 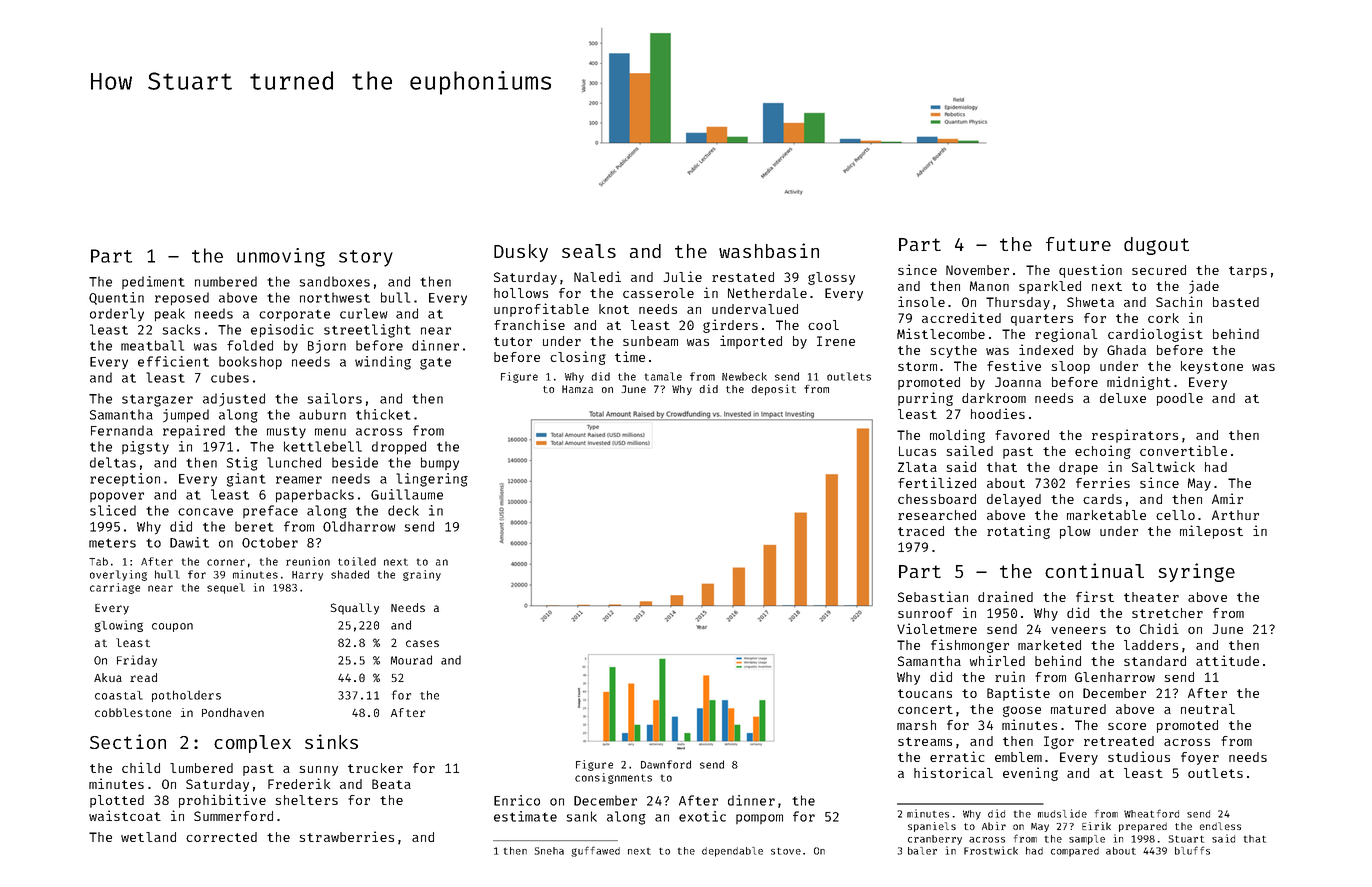 What do you see at coordinates (1167, 613) in the document?
I see `stretcher` at bounding box center [1167, 613].
